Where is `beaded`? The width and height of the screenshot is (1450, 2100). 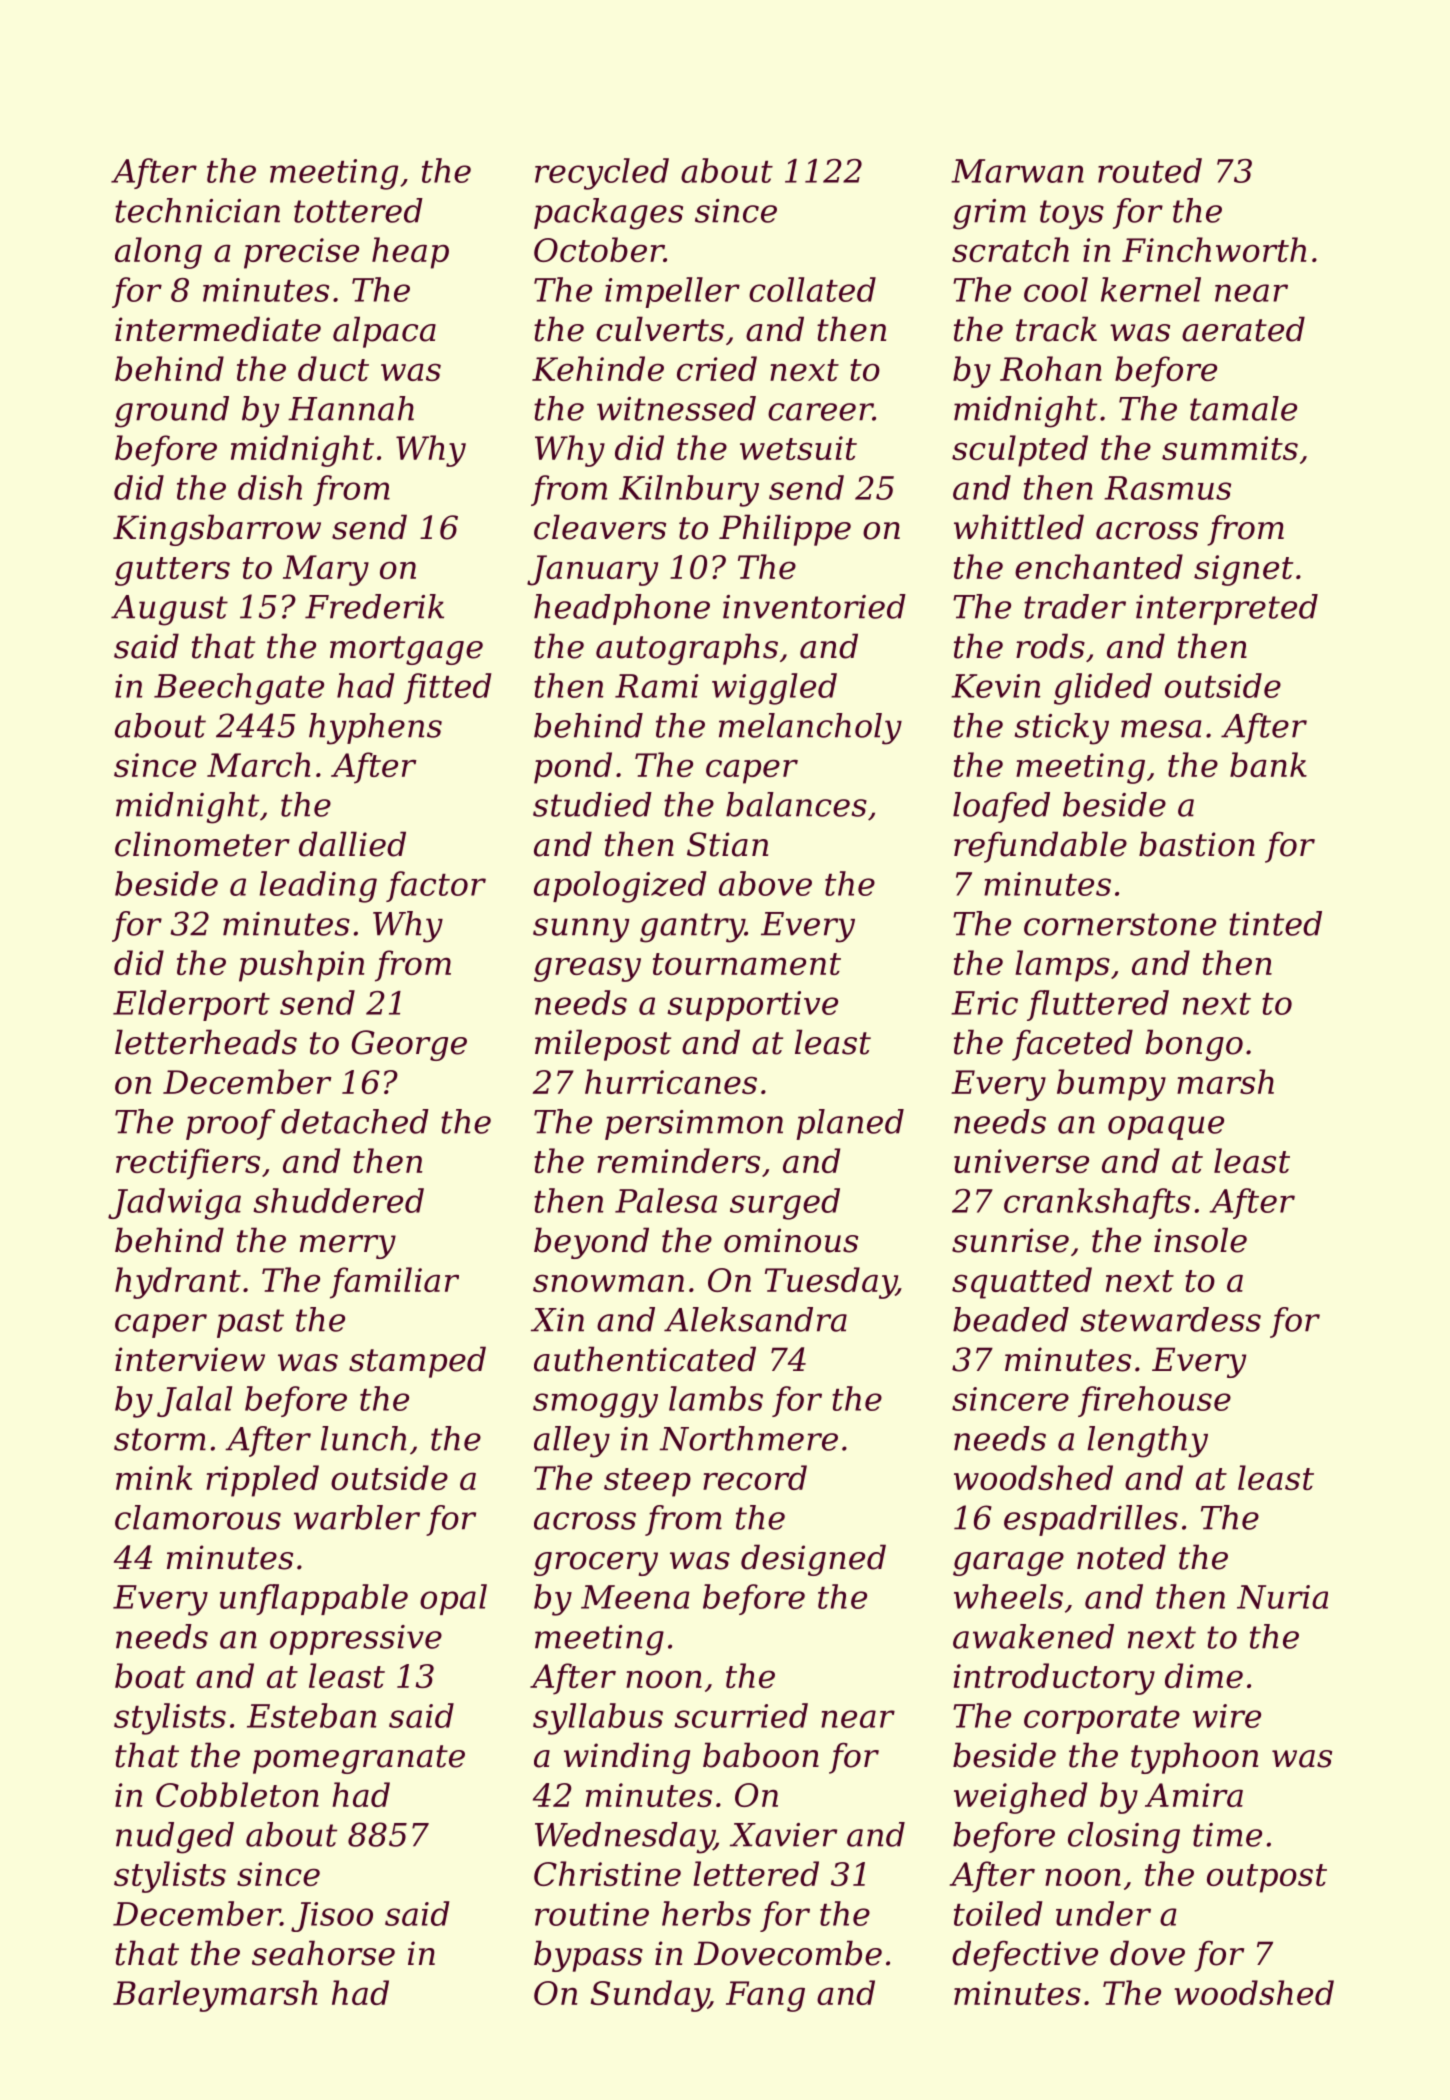
beaded is located at coordinates (1011, 1319).
